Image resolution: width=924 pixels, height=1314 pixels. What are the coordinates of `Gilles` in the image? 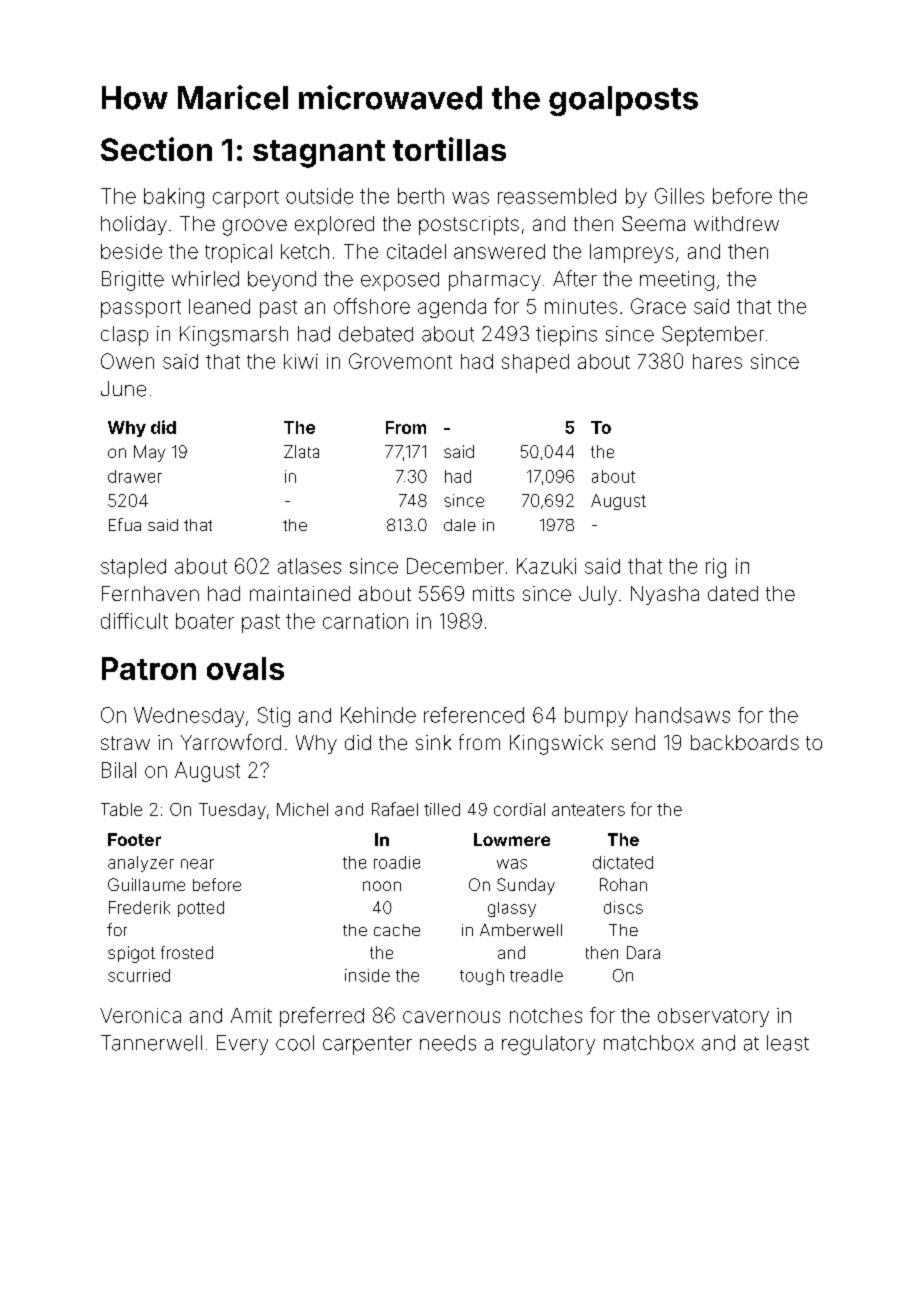 It's located at (679, 196).
